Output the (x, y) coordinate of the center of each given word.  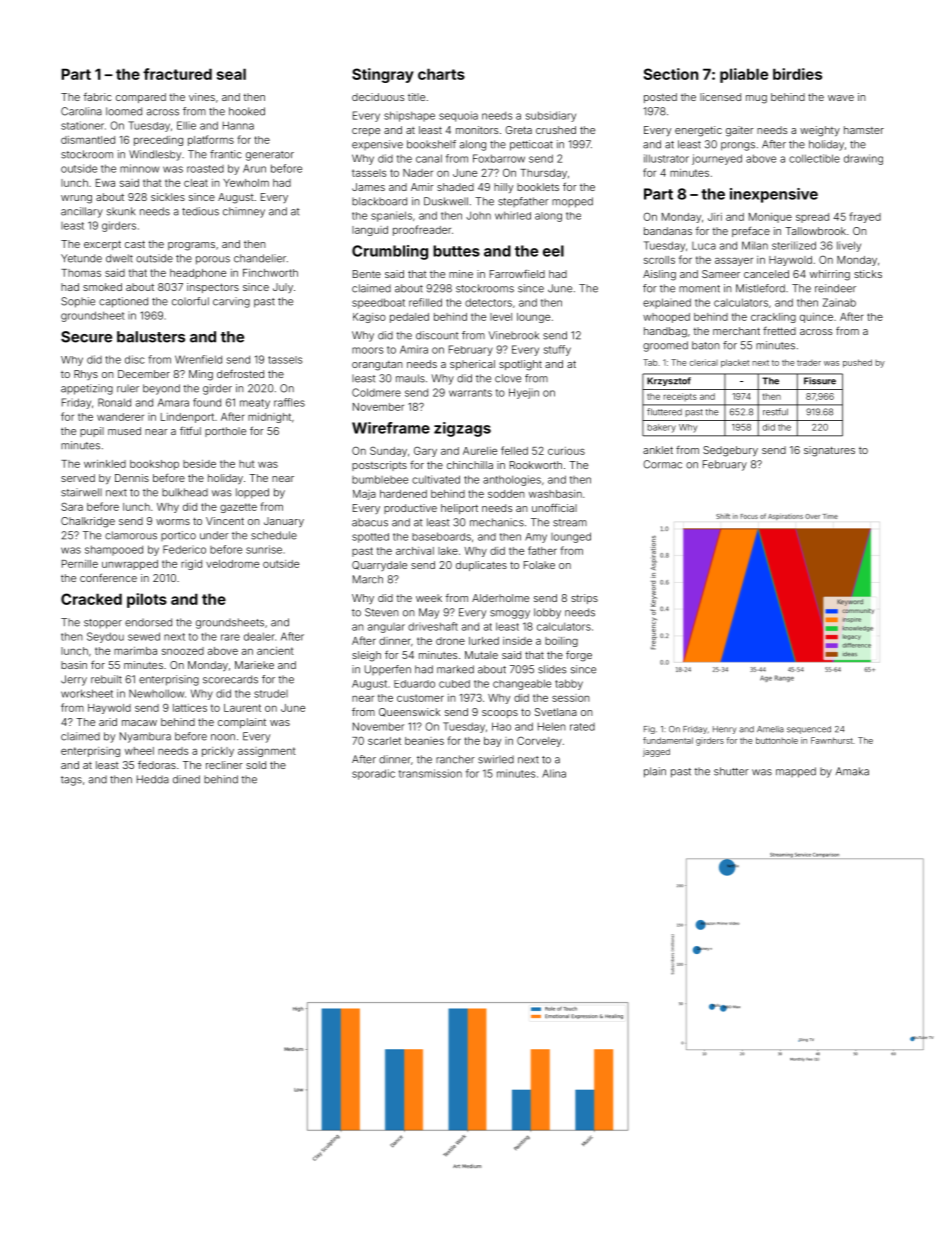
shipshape (409, 116)
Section (671, 74)
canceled (766, 274)
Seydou (105, 637)
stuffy (557, 350)
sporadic (373, 774)
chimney (244, 212)
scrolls (659, 260)
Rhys (86, 375)
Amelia (770, 729)
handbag (665, 332)
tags (71, 781)
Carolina (81, 111)
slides (552, 669)
